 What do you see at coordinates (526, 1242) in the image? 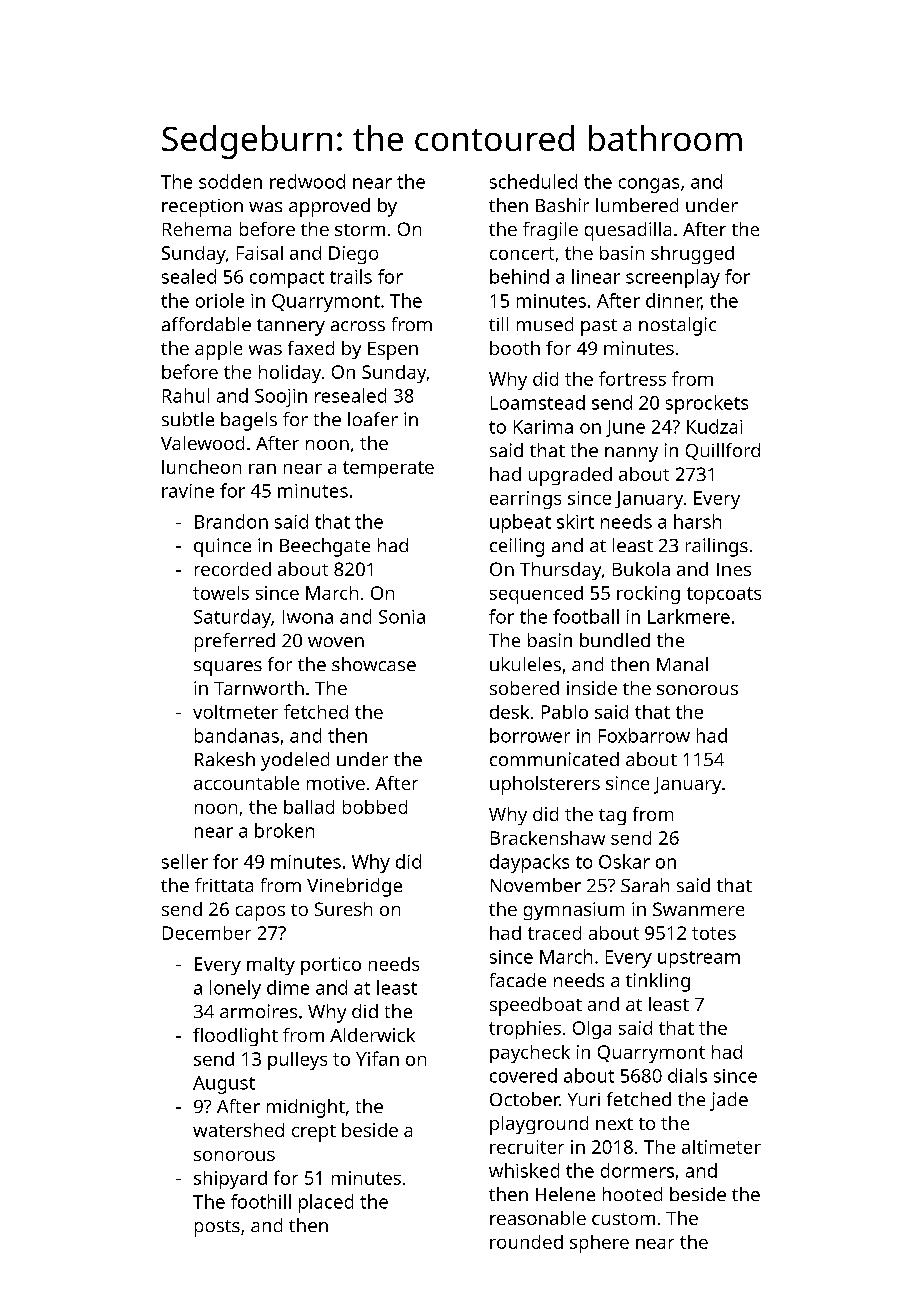
I see `rounded` at bounding box center [526, 1242].
